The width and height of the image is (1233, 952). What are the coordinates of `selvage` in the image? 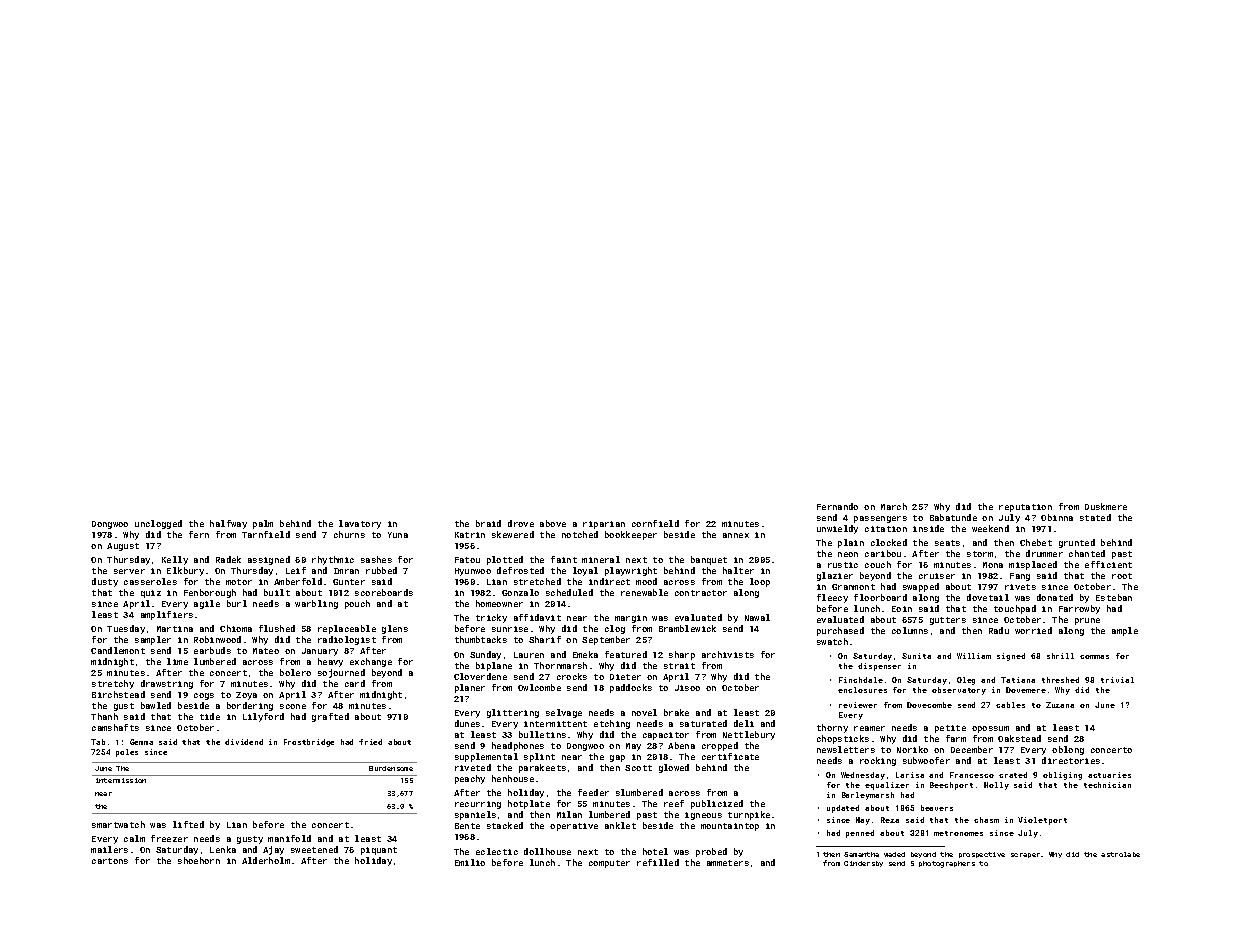 It's located at (564, 713).
